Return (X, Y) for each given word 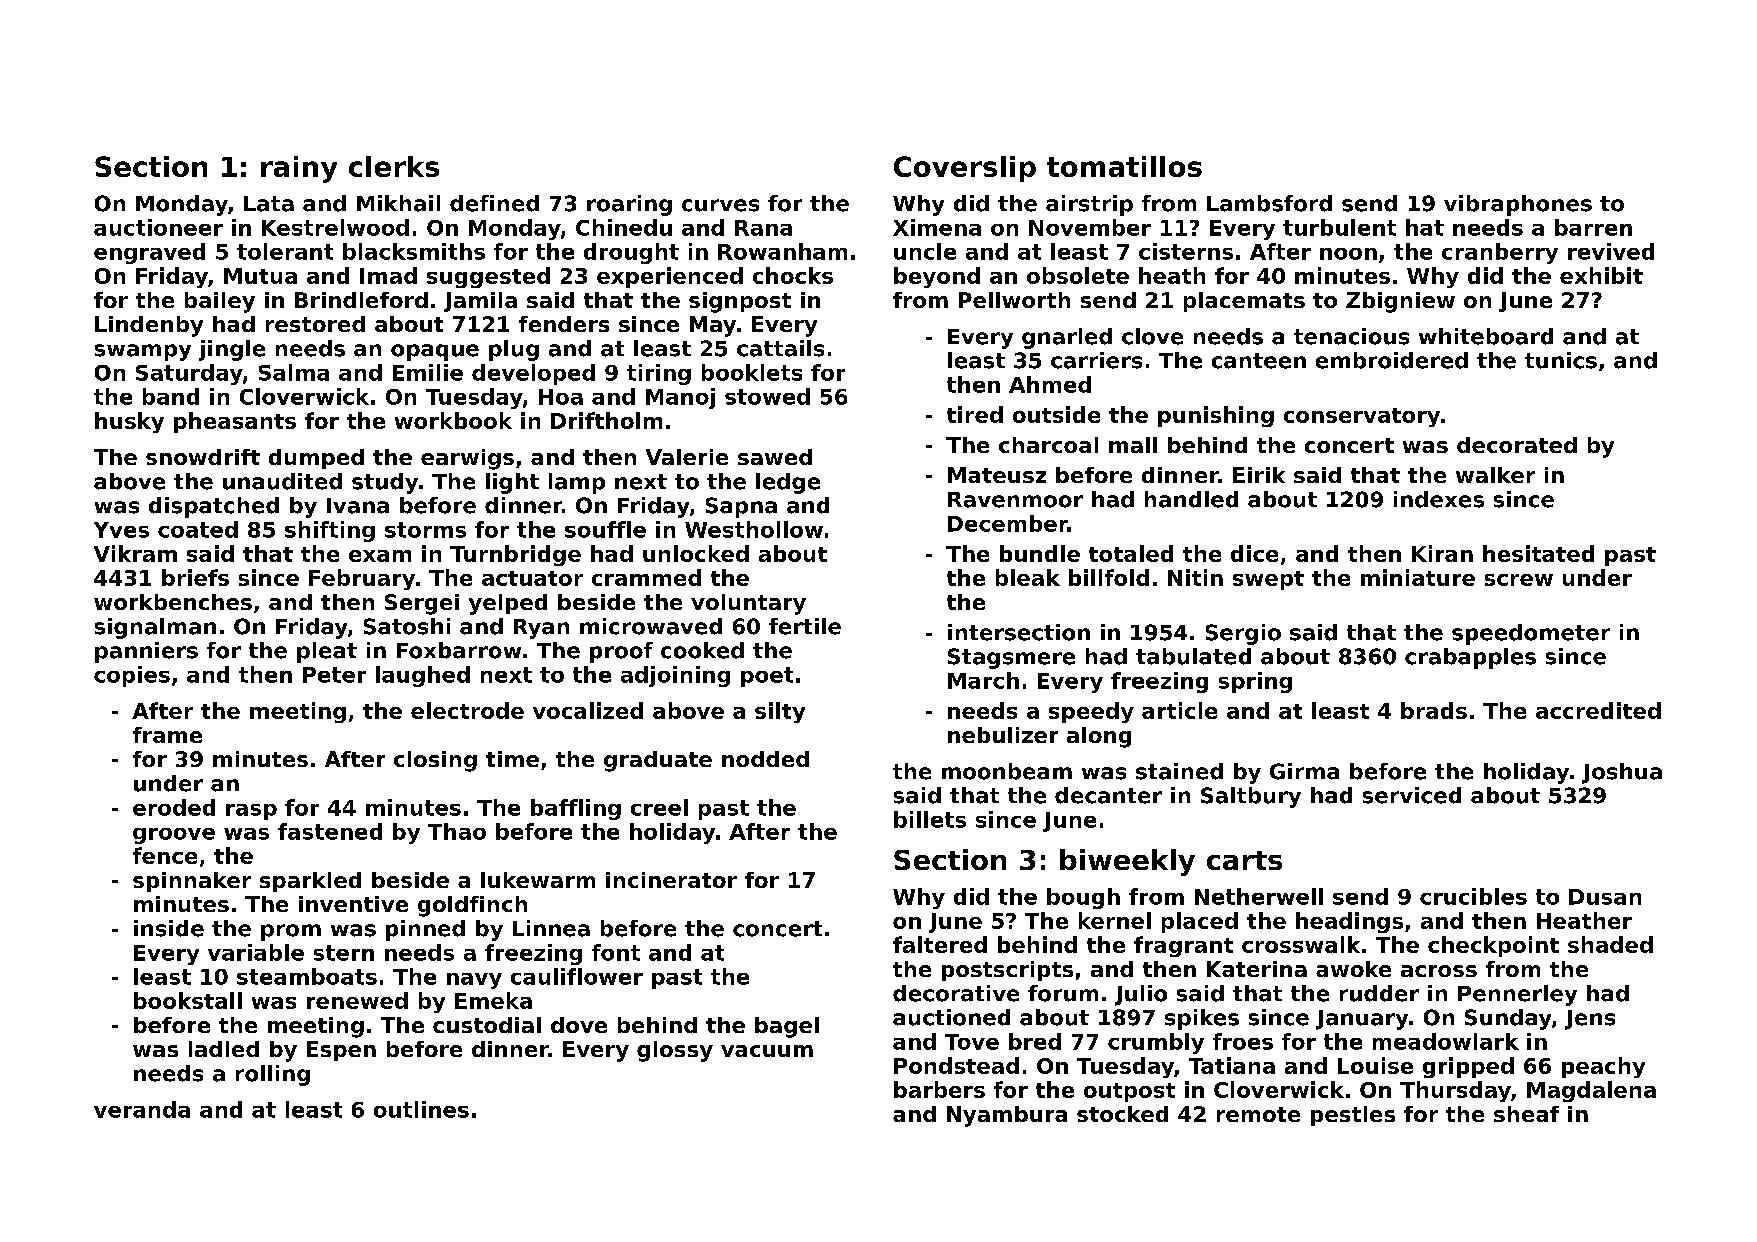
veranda (142, 1109)
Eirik (1259, 475)
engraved (149, 253)
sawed (775, 457)
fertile (805, 626)
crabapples (1470, 658)
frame (167, 735)
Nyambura (1007, 1116)
